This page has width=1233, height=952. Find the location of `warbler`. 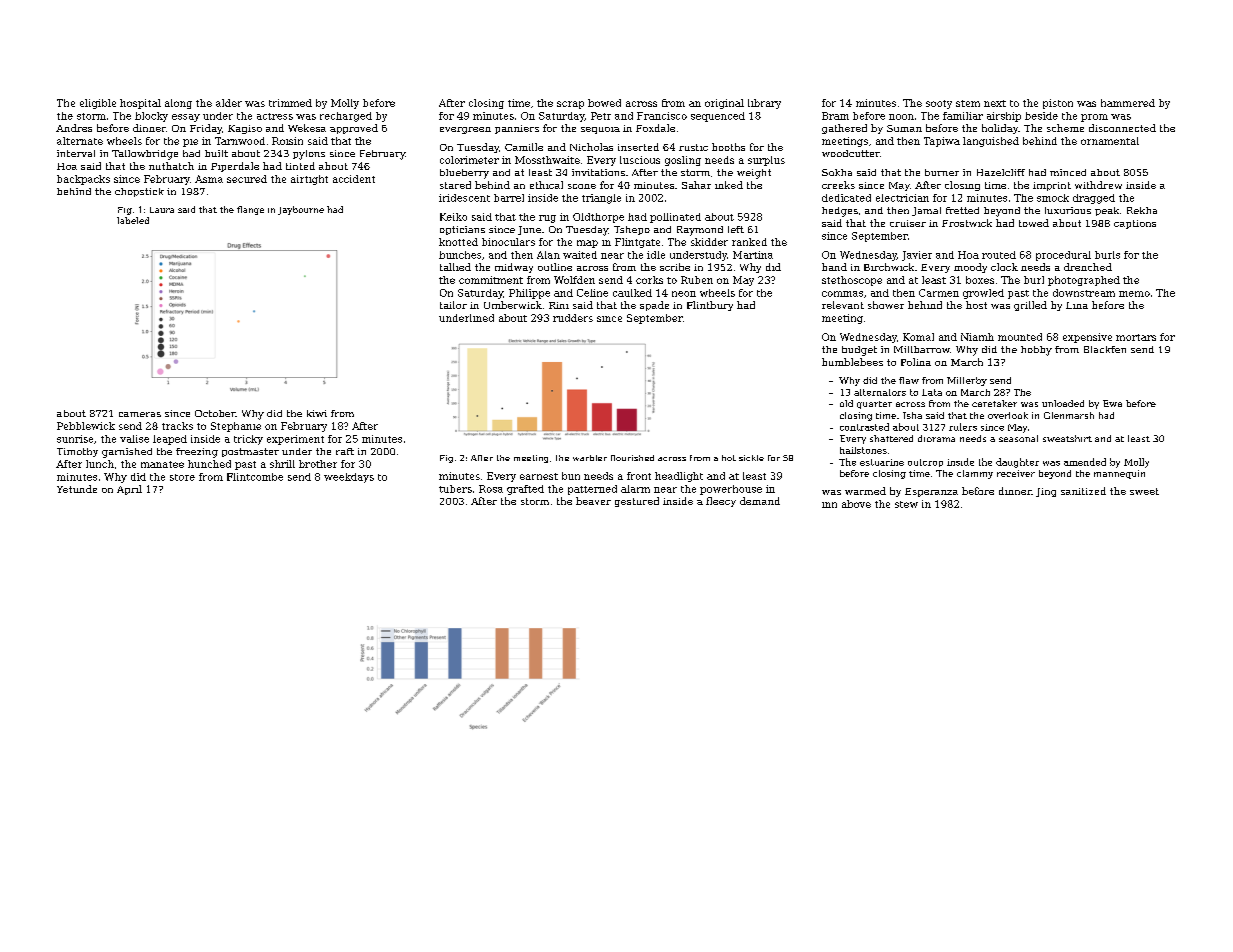

warbler is located at coordinates (590, 458).
